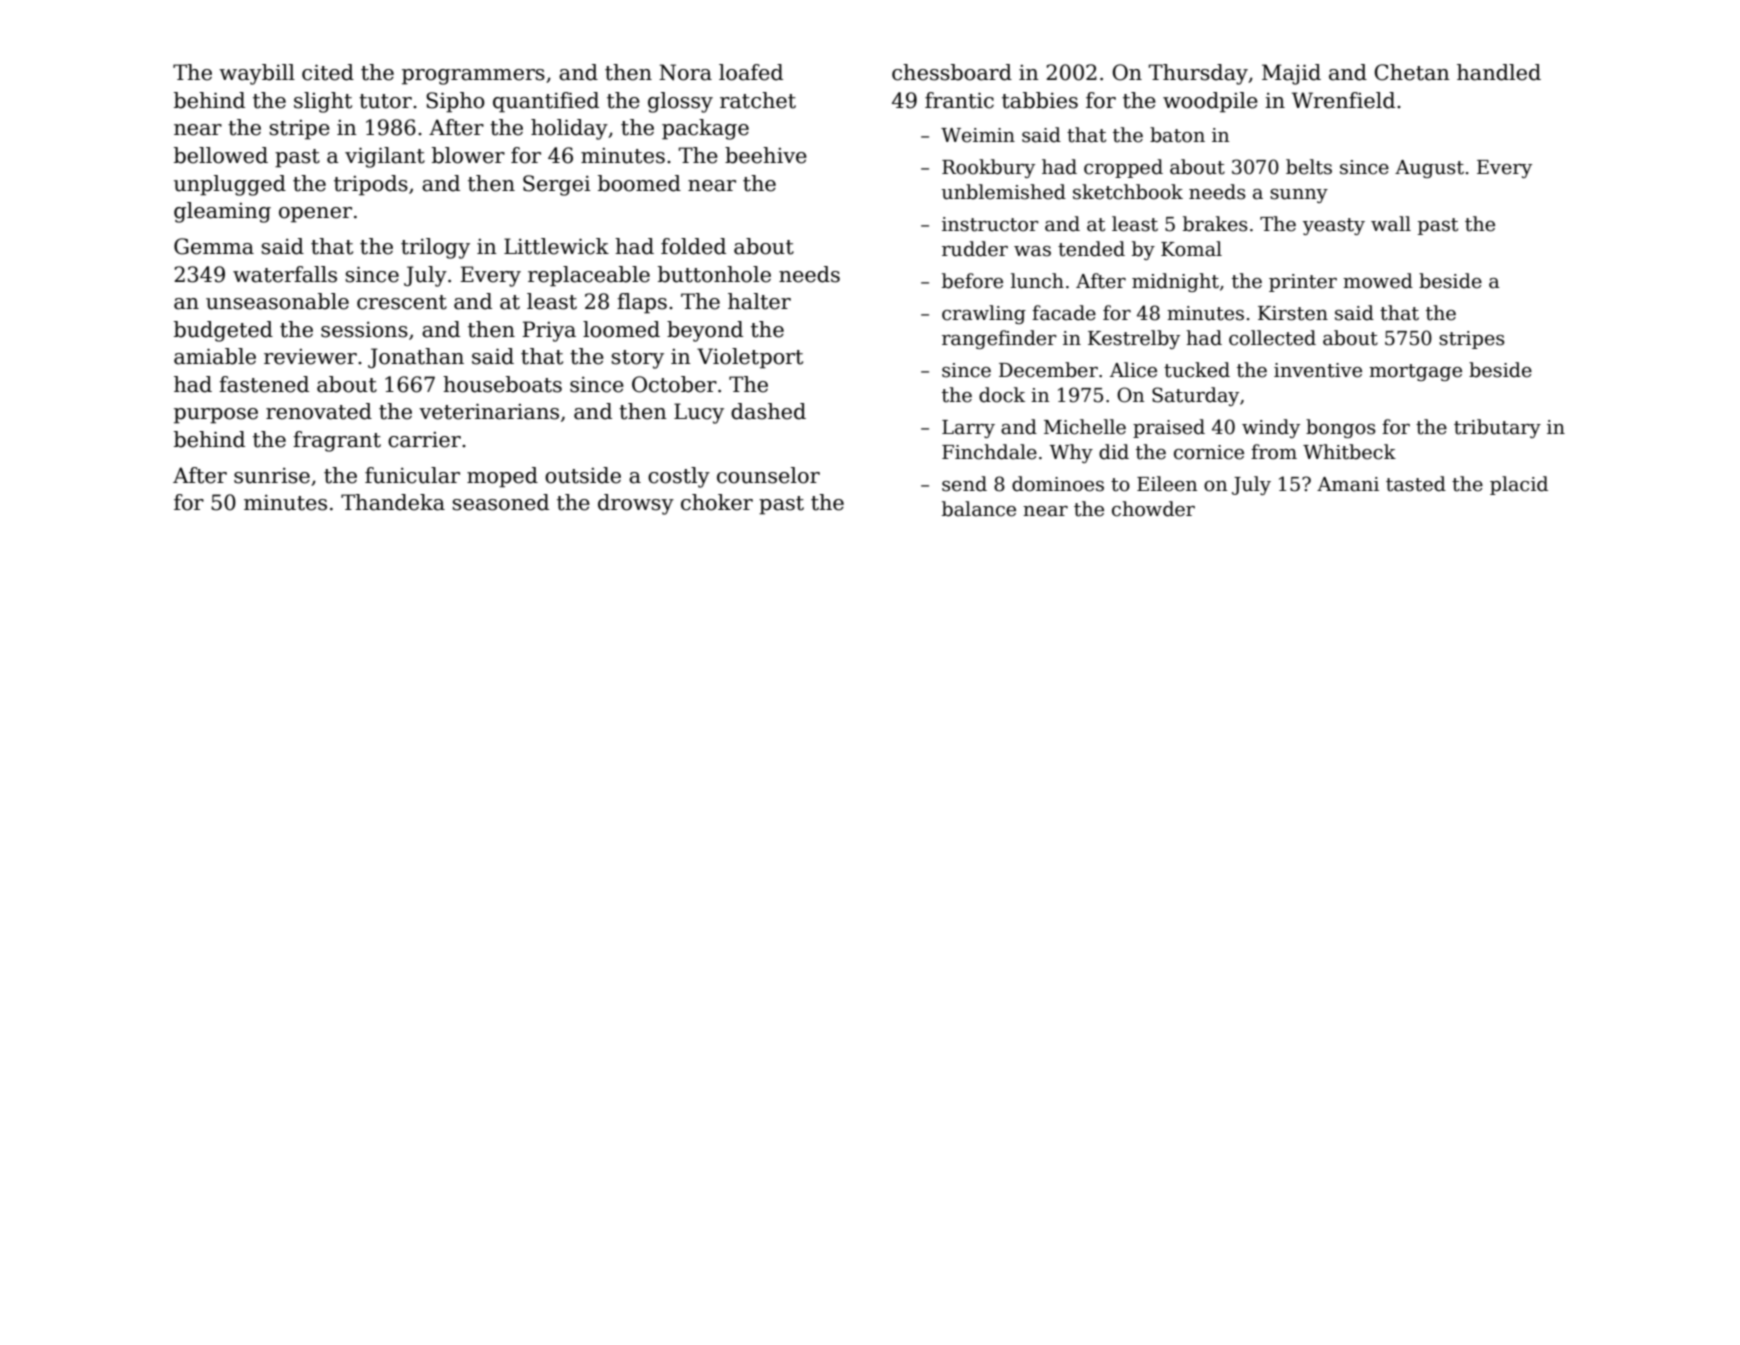 Image resolution: width=1740 pixels, height=1345 pixels. What do you see at coordinates (1177, 135) in the screenshot?
I see `baton` at bounding box center [1177, 135].
